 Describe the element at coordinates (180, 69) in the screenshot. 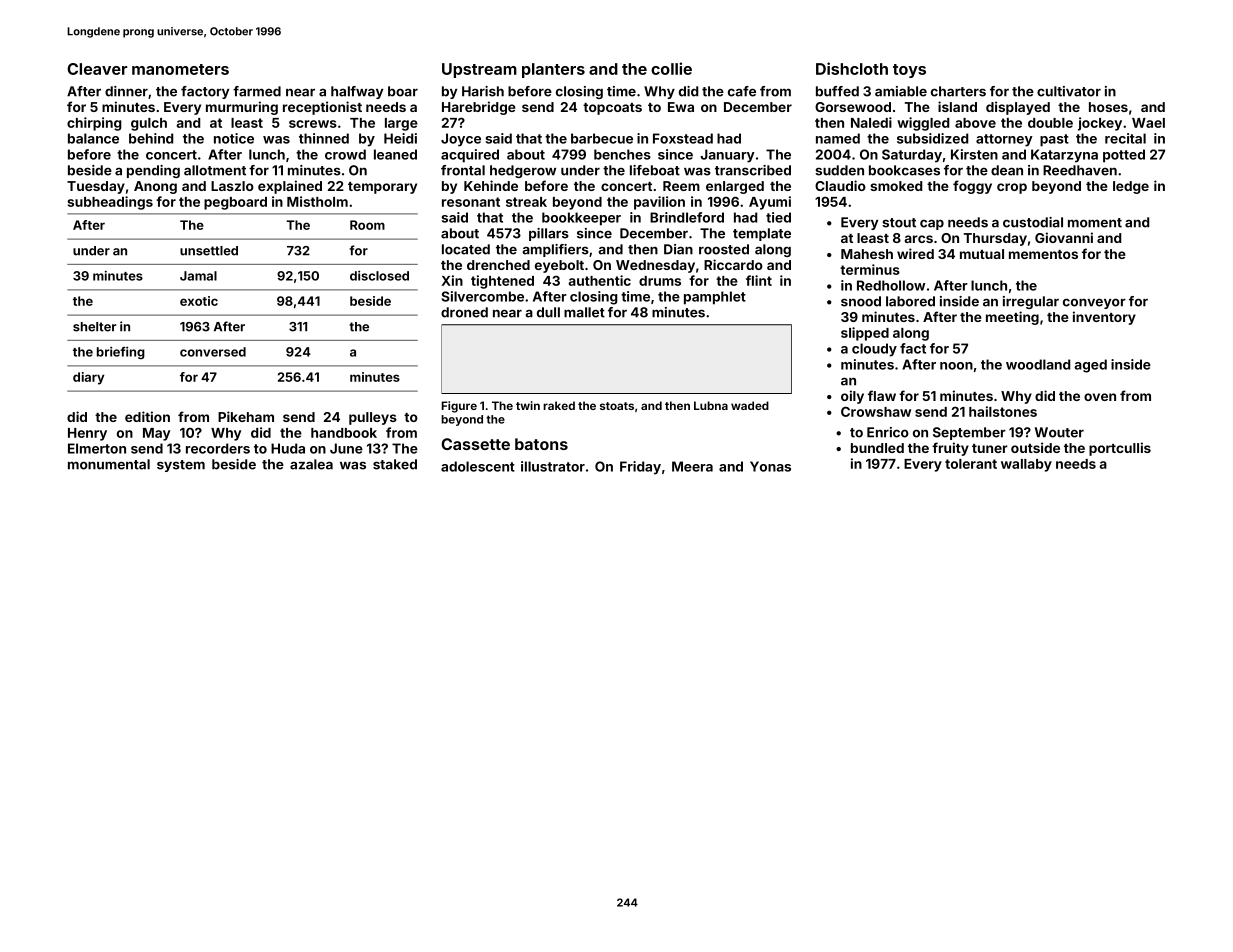

I see `manometers` at that location.
